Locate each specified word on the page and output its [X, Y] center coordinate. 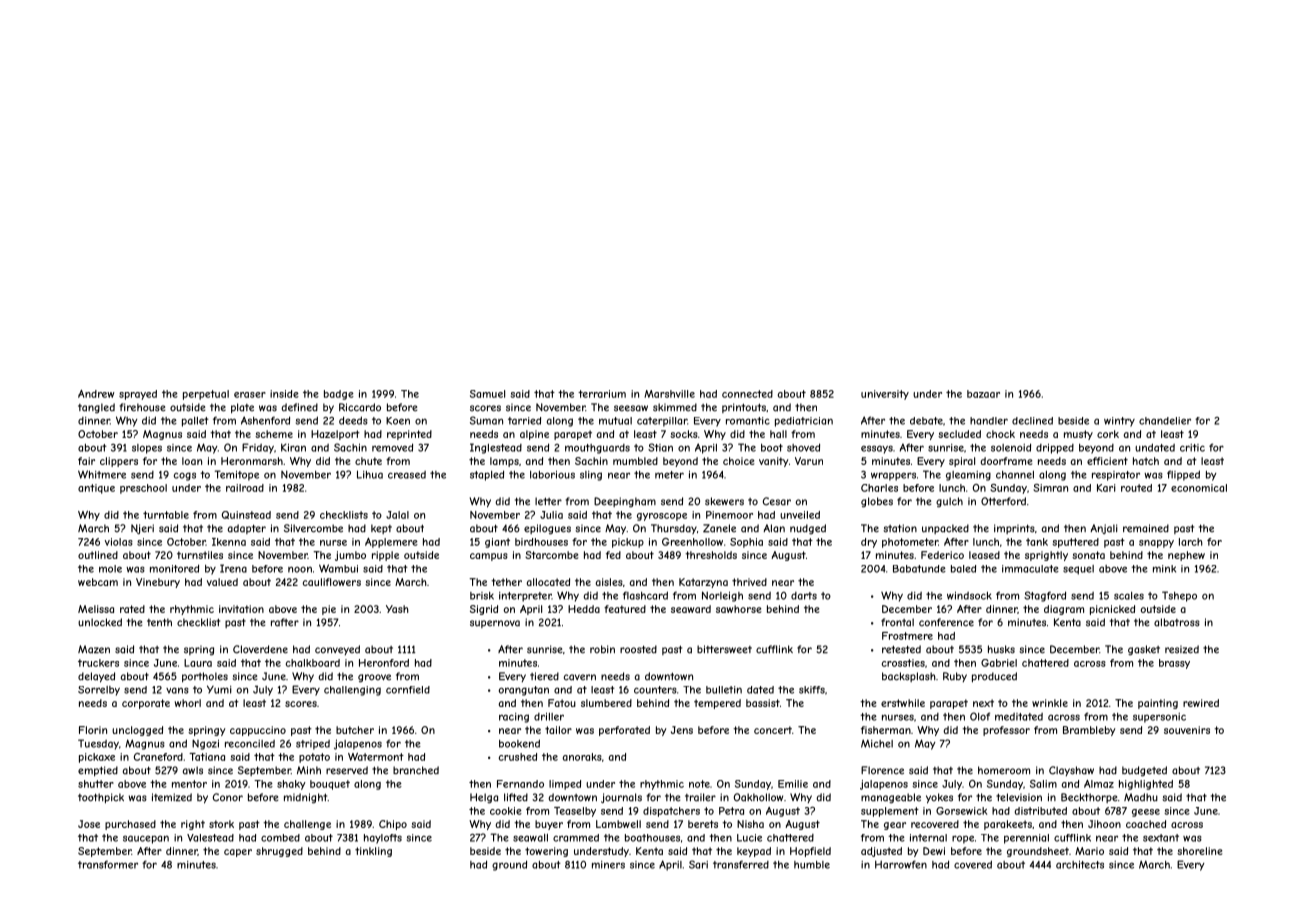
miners [608, 865]
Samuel [487, 394]
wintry [1119, 422]
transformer [108, 864]
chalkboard [313, 663]
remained [1146, 528]
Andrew [96, 394]
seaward [691, 609]
